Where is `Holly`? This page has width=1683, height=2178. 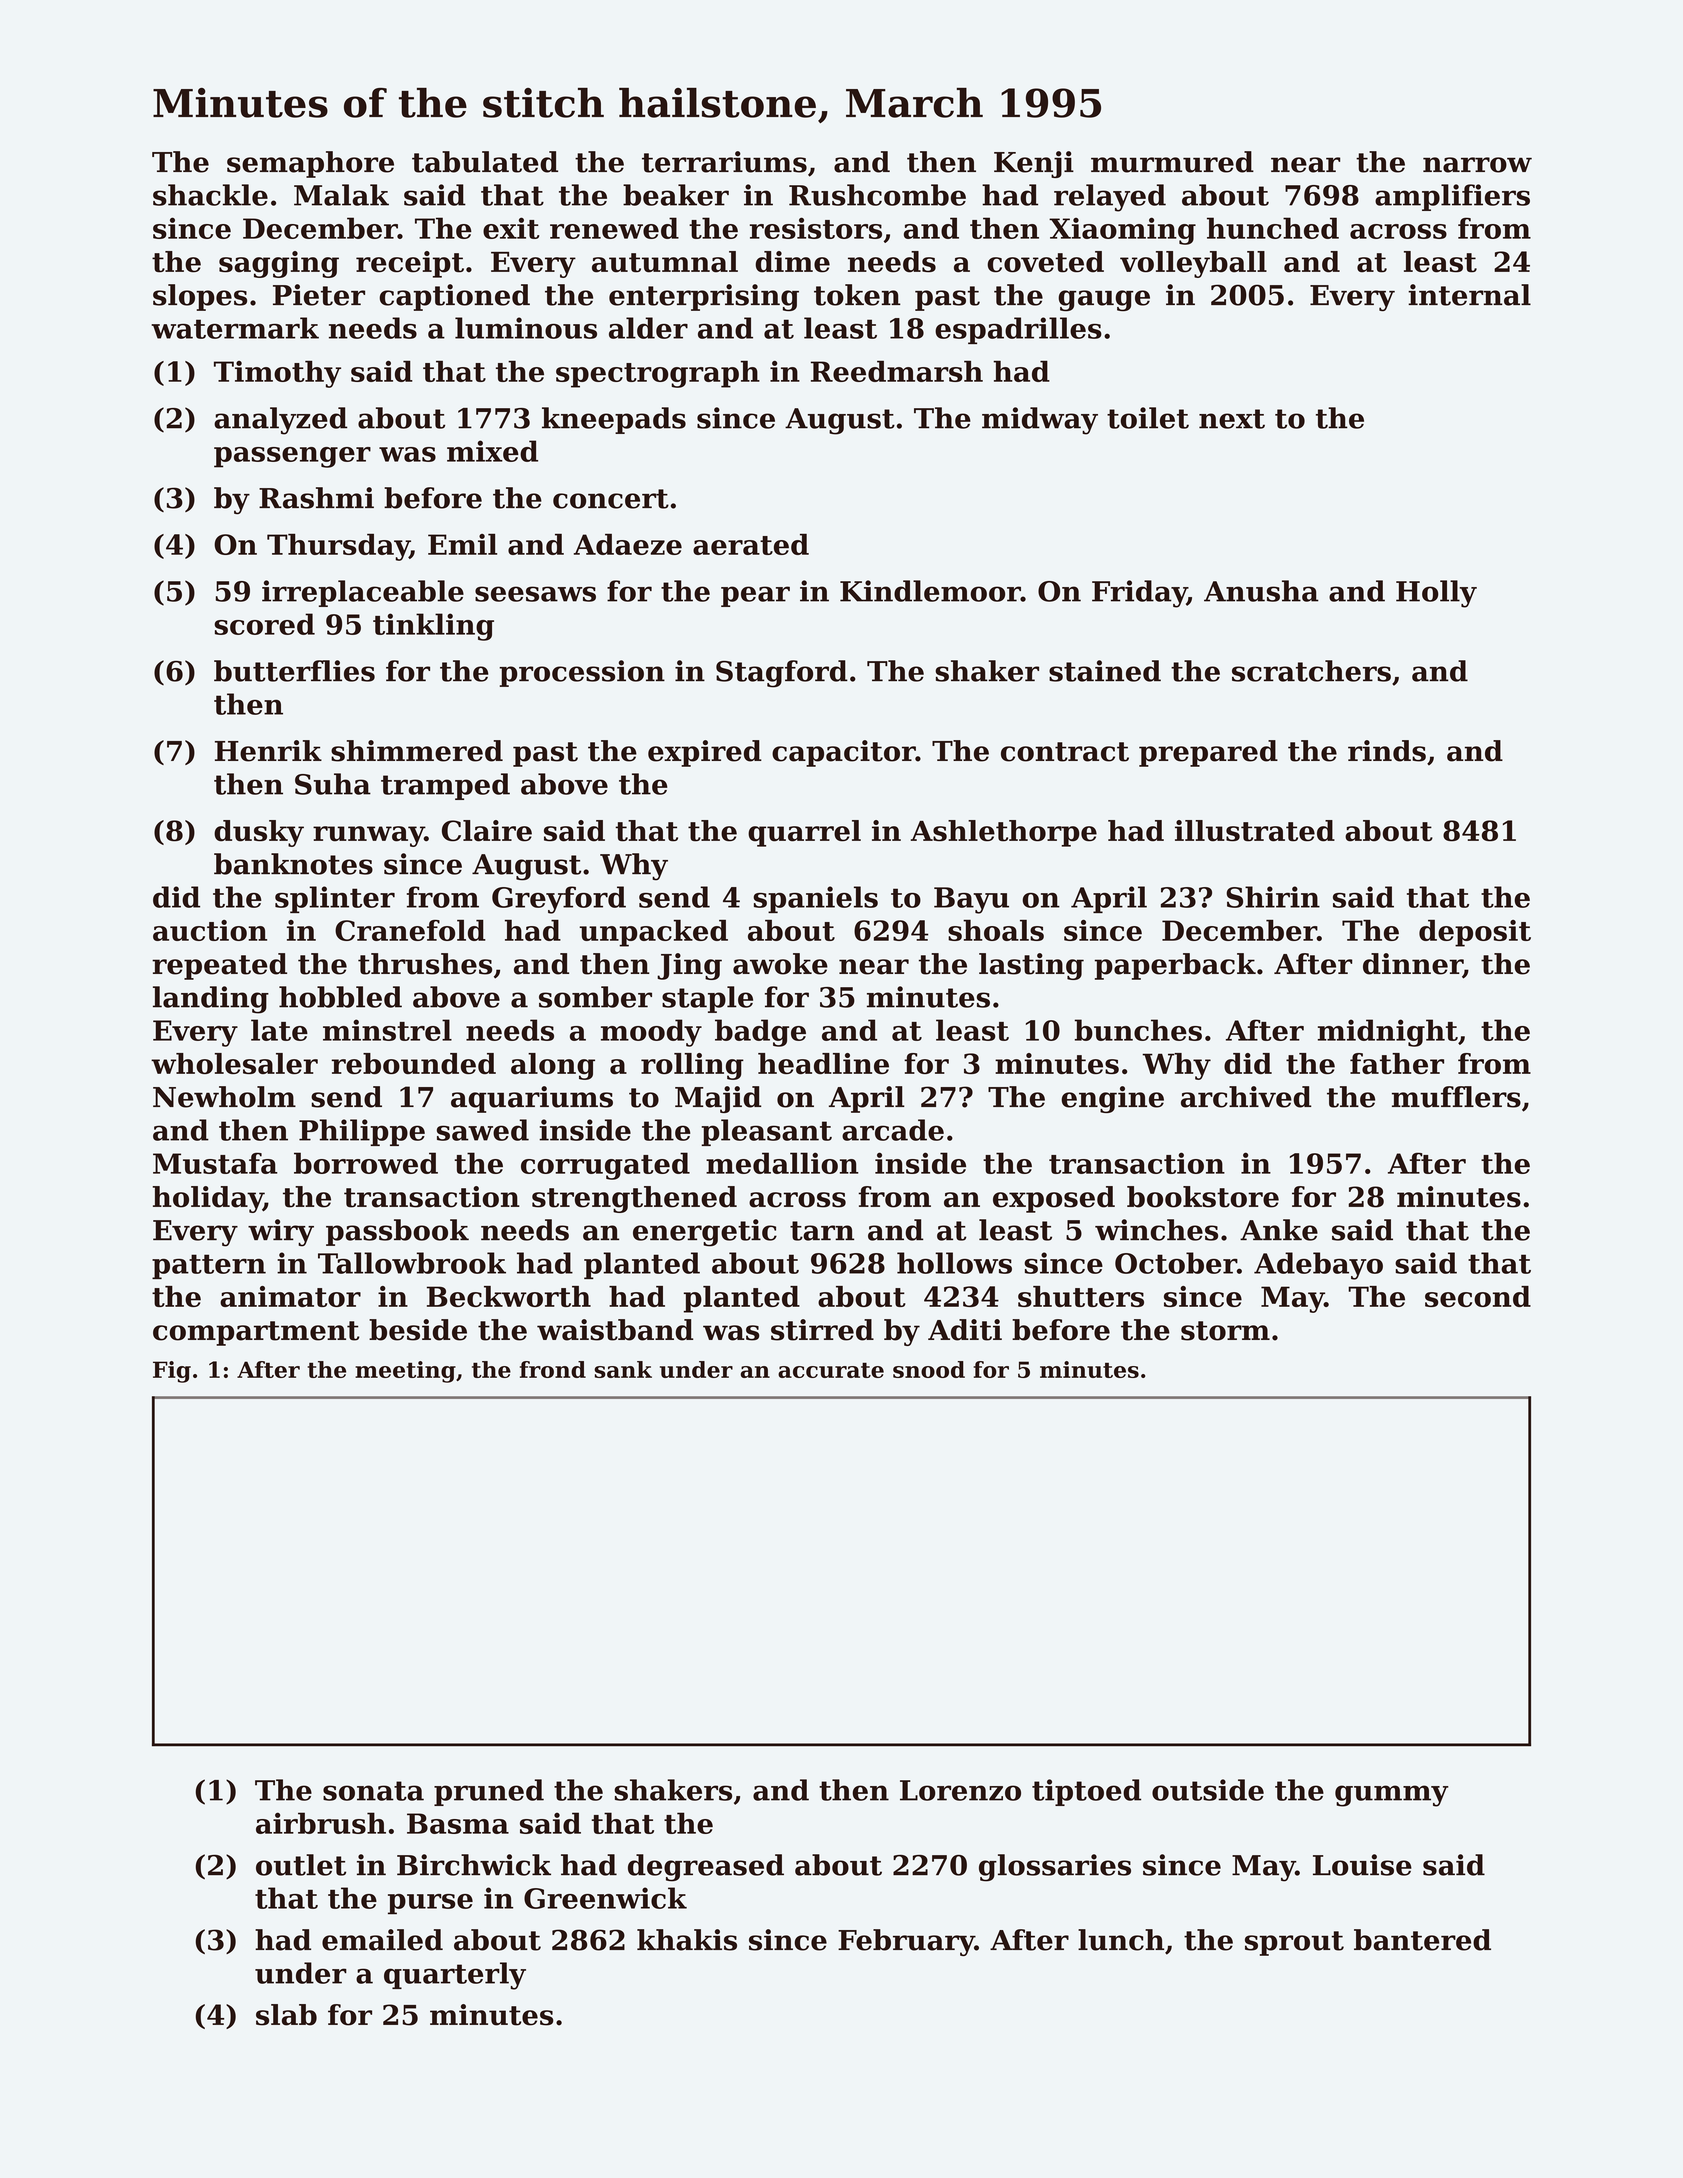 Holly is located at coordinates (1436, 594).
